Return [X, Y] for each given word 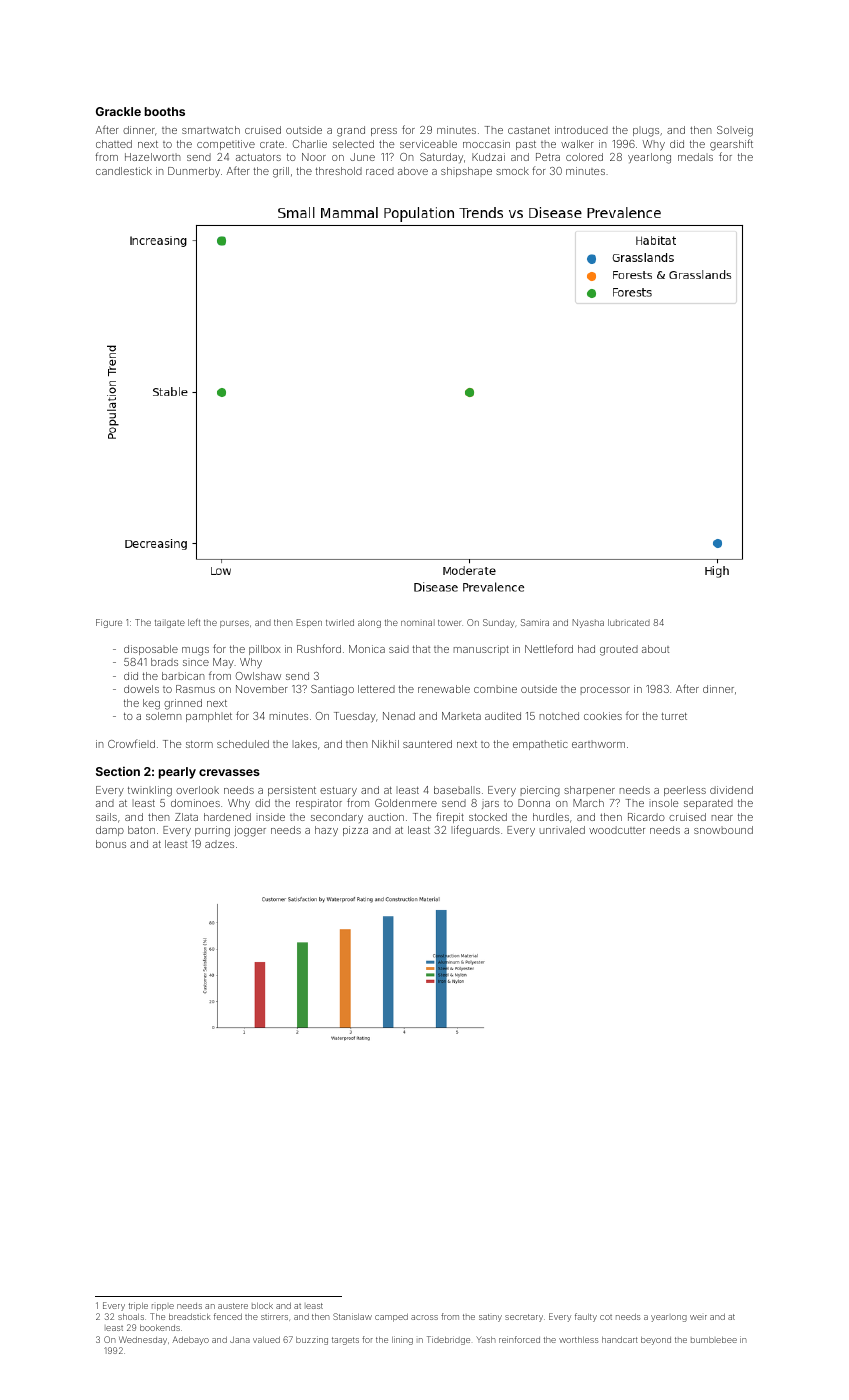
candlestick [124, 171]
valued [266, 1339]
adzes [219, 844]
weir [698, 1317]
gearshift [731, 145]
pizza [355, 831]
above [413, 171]
